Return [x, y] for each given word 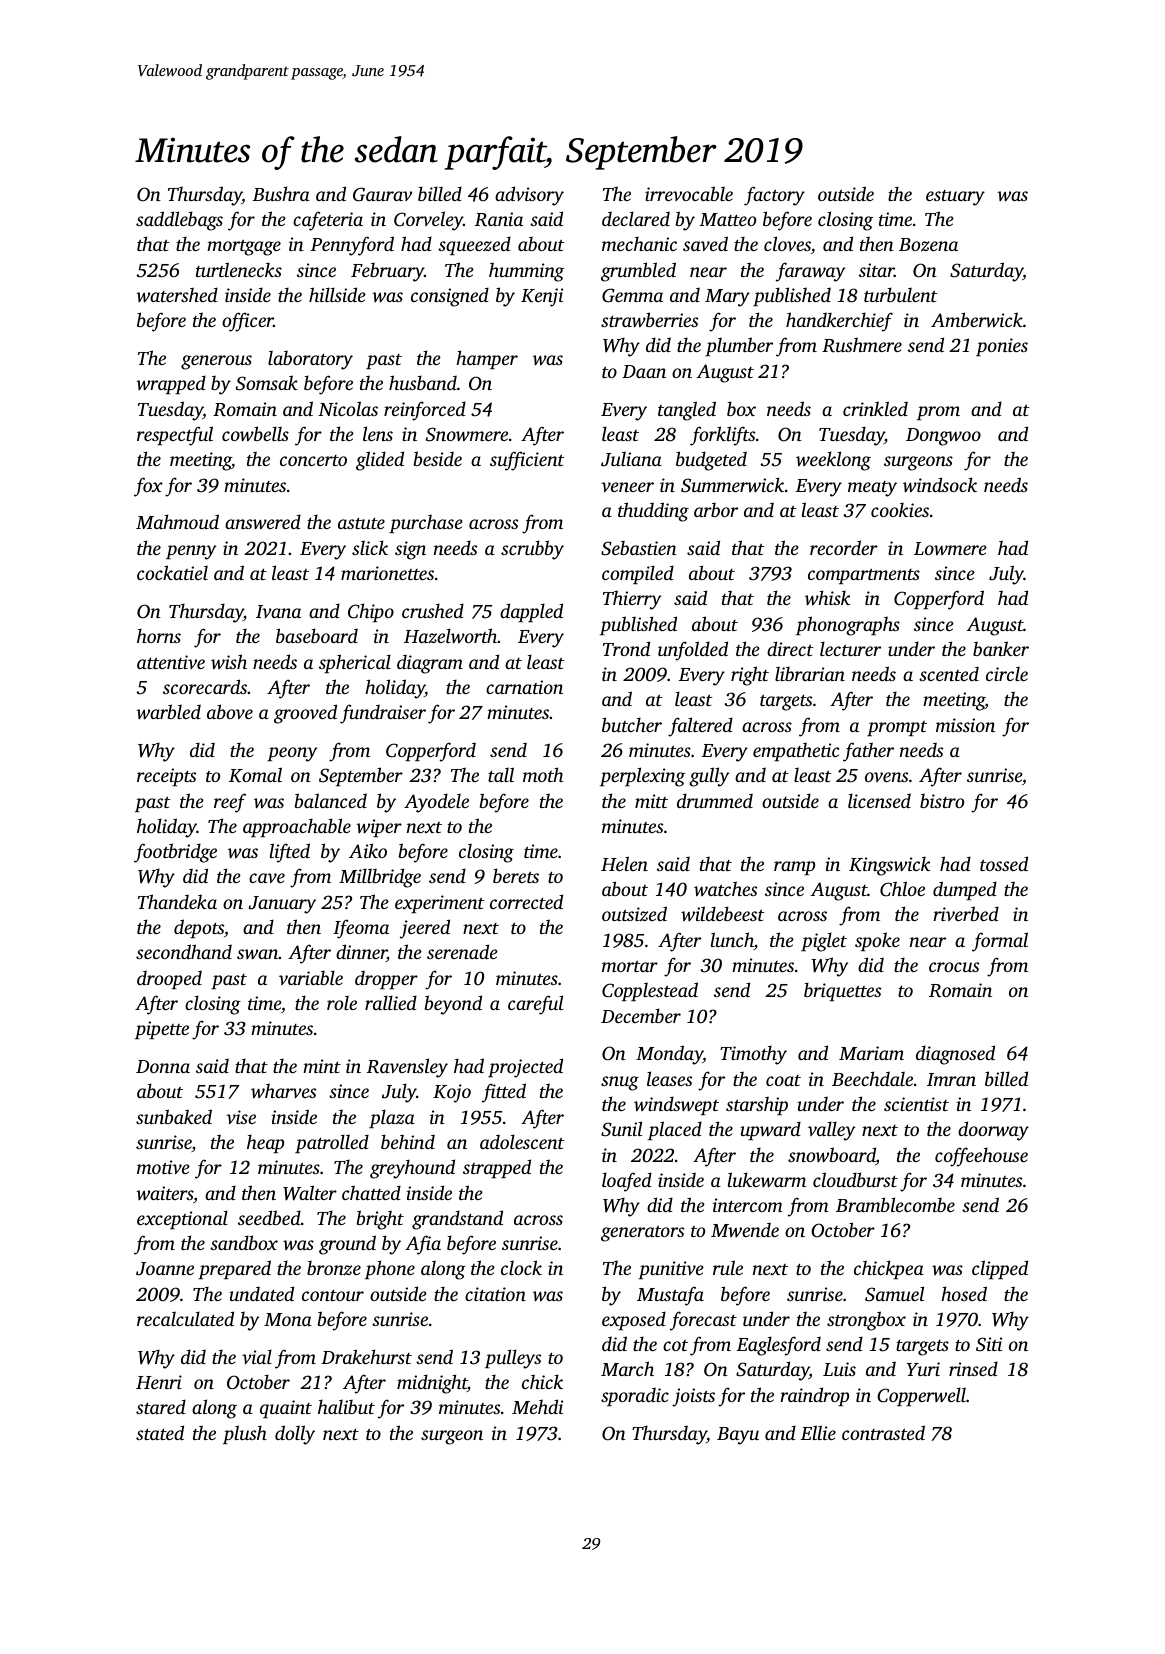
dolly [295, 1435]
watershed [177, 294]
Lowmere [950, 548]
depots [199, 928]
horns [159, 635]
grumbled [638, 272]
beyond [453, 1005]
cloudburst [855, 1179]
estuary [955, 198]
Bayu [738, 1436]
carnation [524, 687]
